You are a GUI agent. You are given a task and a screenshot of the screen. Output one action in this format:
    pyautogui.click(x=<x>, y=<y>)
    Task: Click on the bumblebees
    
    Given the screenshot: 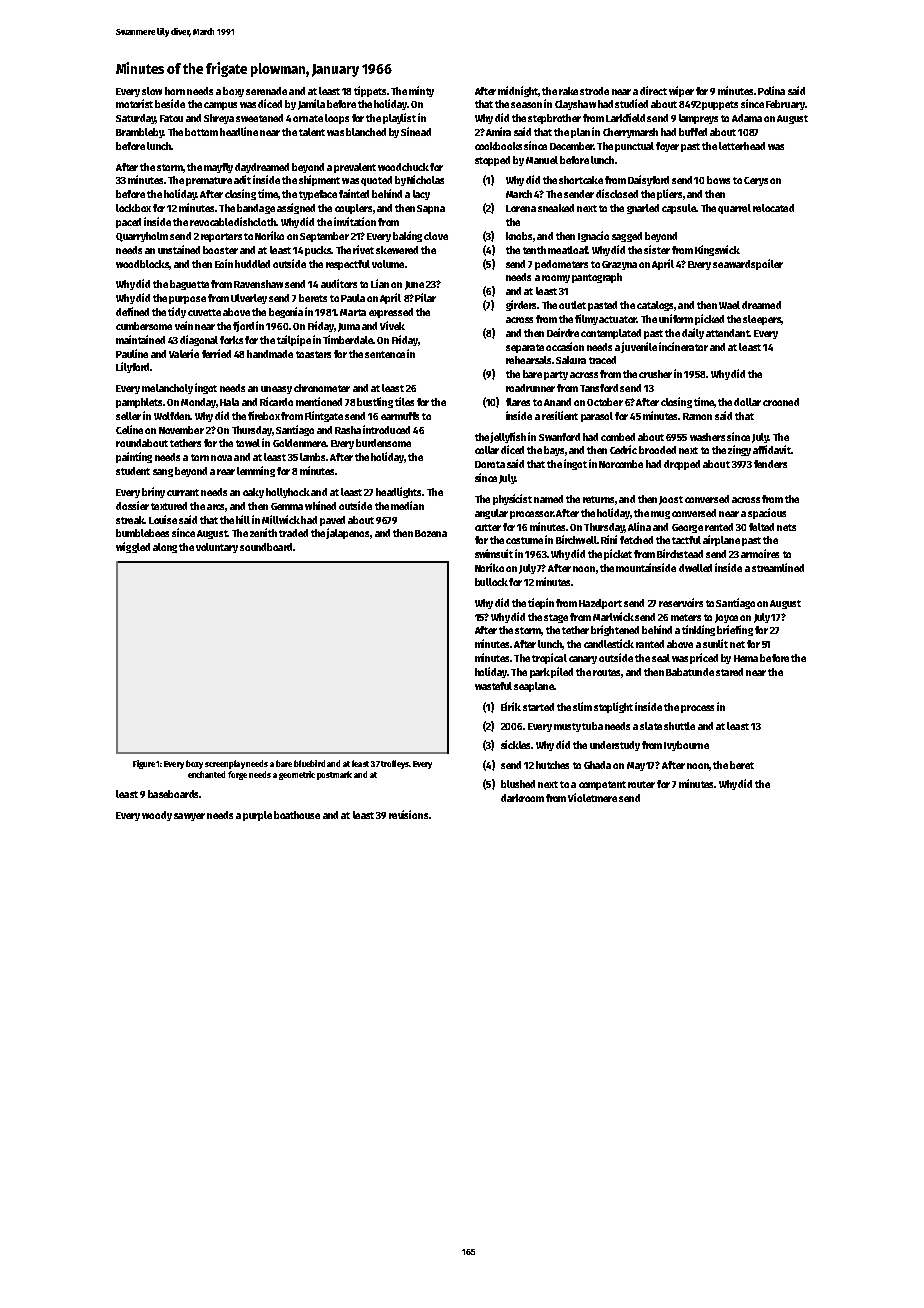 What is the action you would take?
    pyautogui.click(x=142, y=533)
